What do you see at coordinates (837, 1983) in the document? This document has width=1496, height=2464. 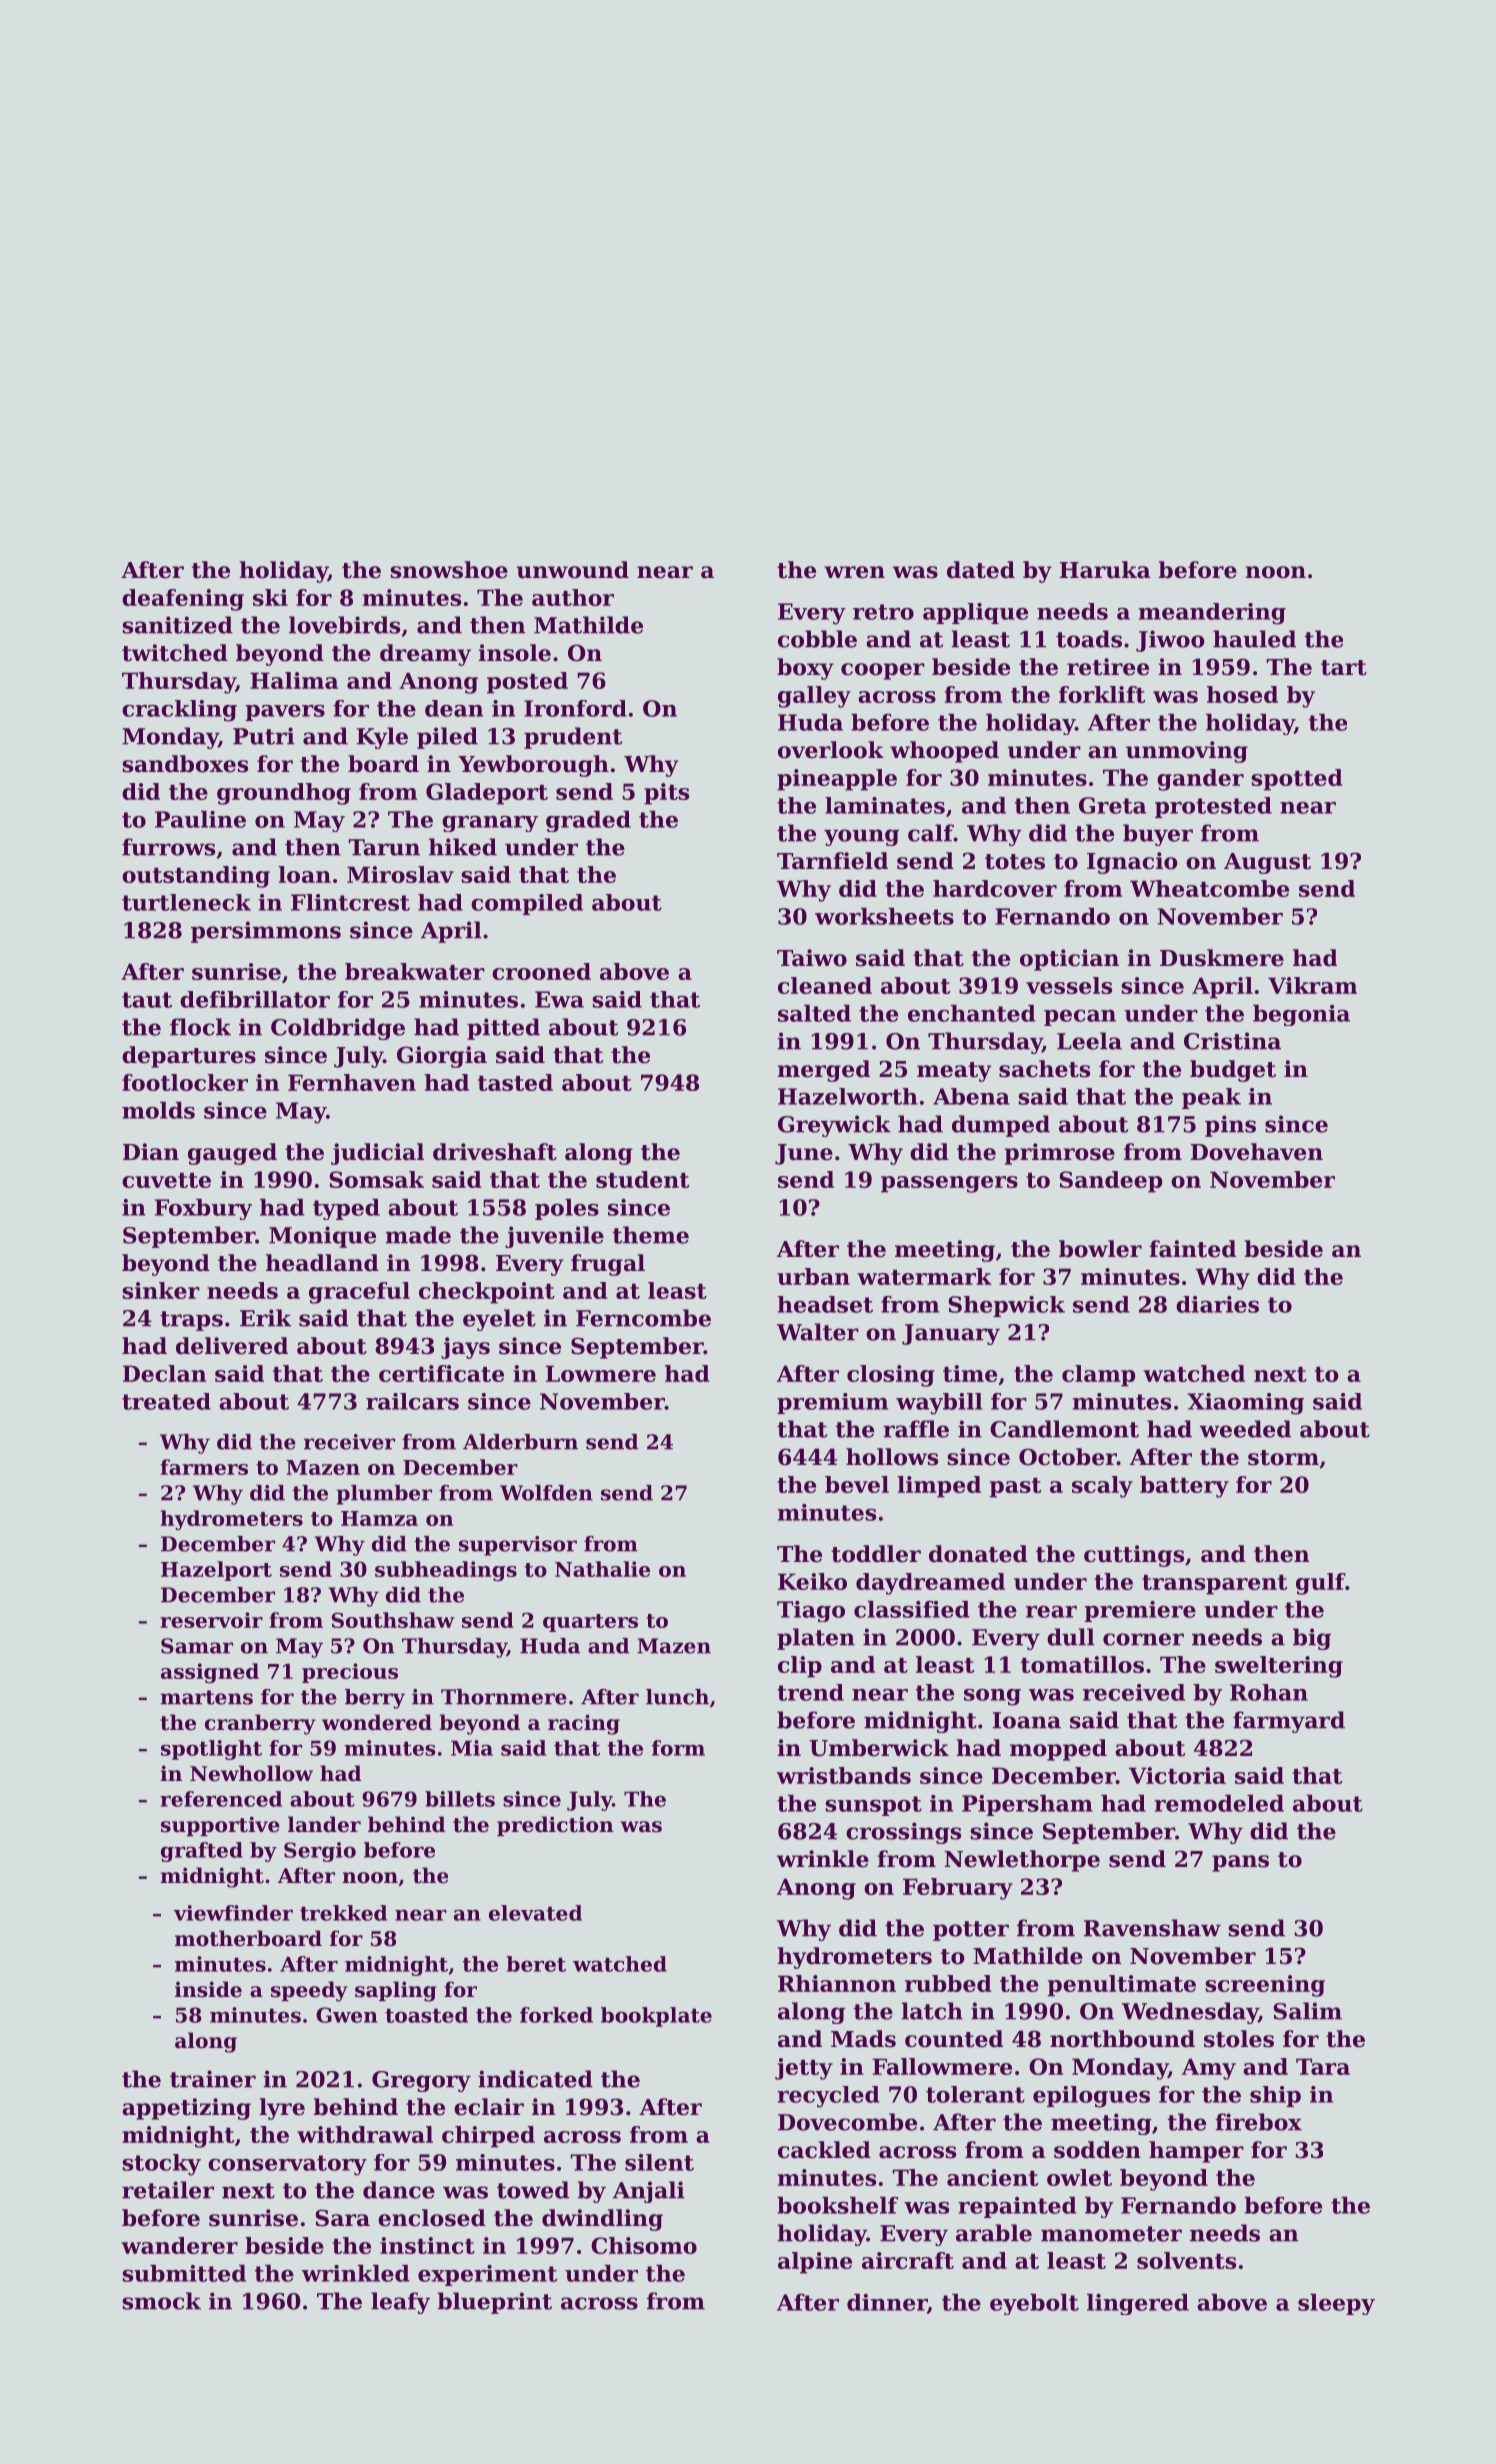 I see `Rhiannon` at bounding box center [837, 1983].
